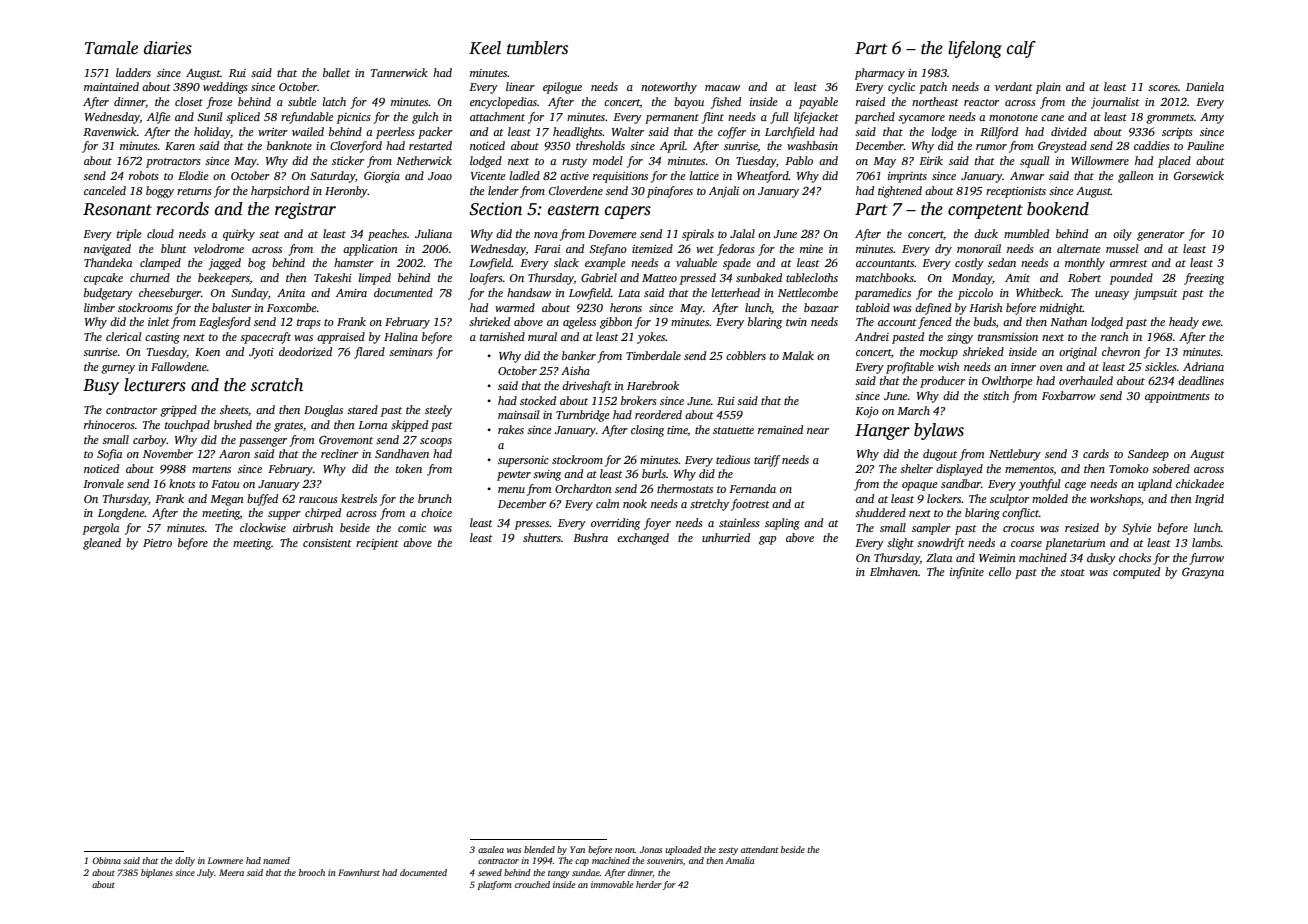 This screenshot has height=924, width=1308. Describe the element at coordinates (894, 571) in the screenshot. I see `Elmhaven` at that location.
